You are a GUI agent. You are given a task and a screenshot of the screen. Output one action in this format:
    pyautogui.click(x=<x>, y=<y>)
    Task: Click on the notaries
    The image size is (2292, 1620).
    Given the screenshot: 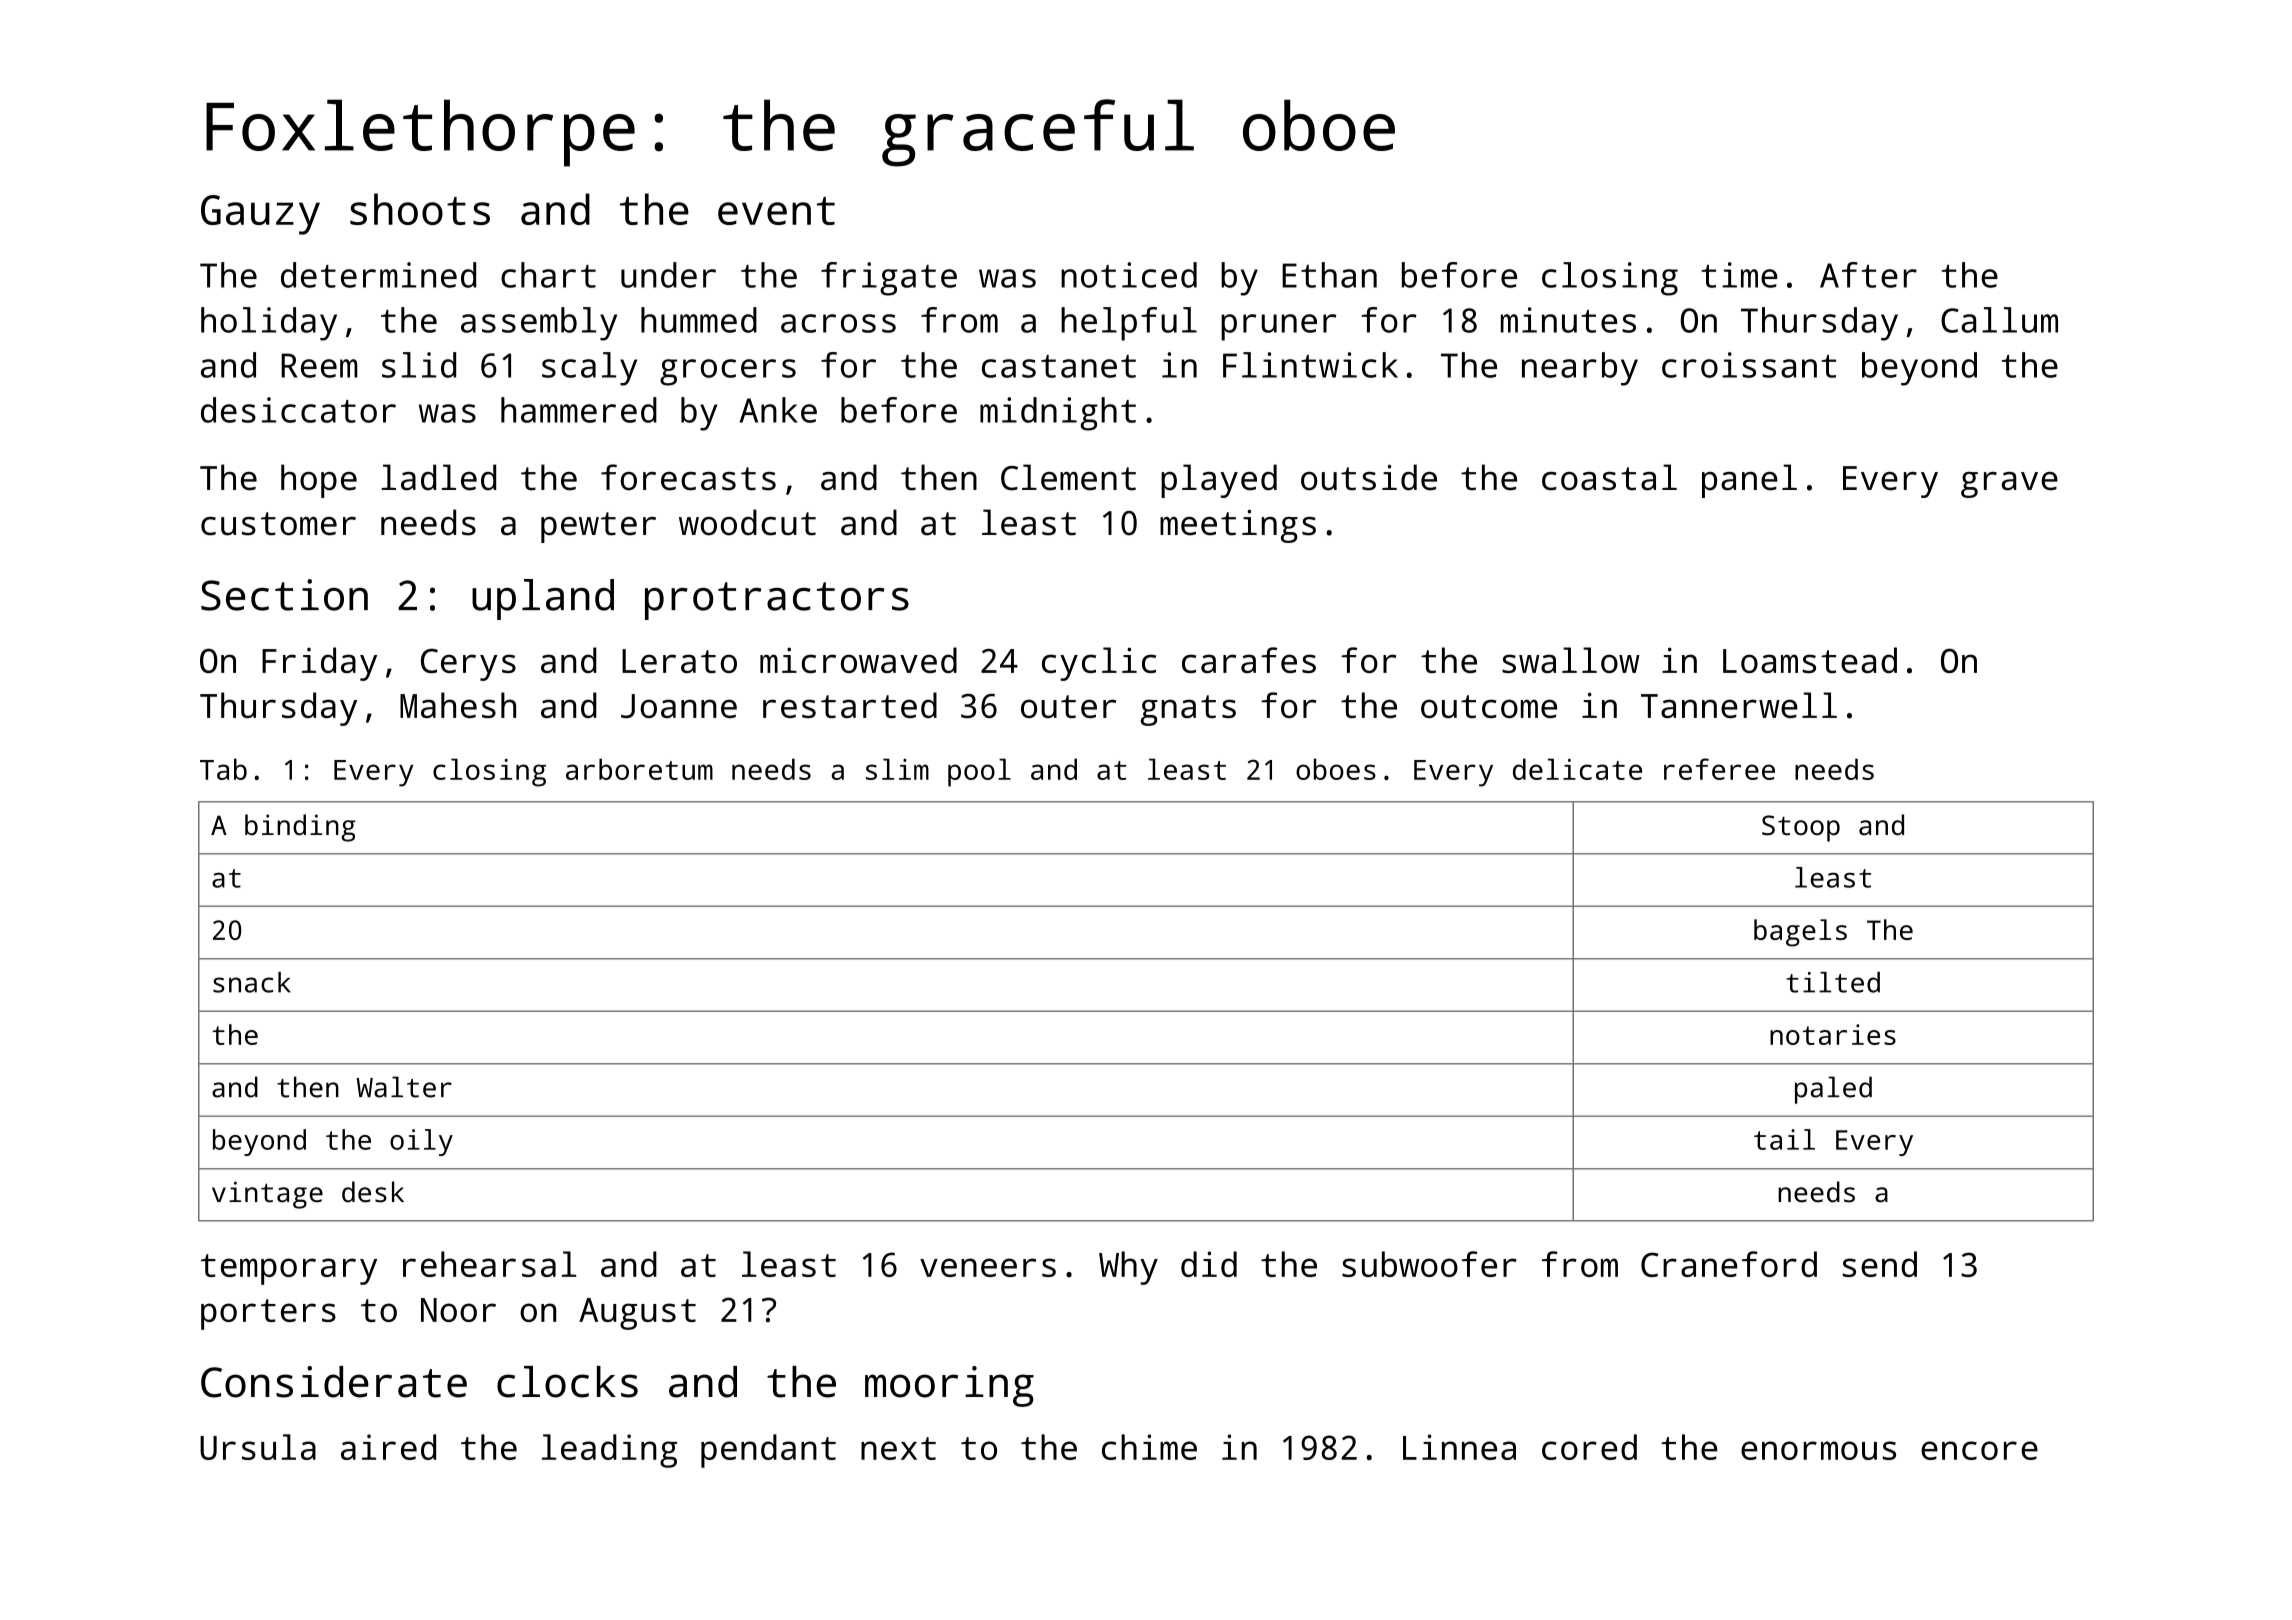 What is the action you would take?
    pyautogui.click(x=1833, y=1034)
